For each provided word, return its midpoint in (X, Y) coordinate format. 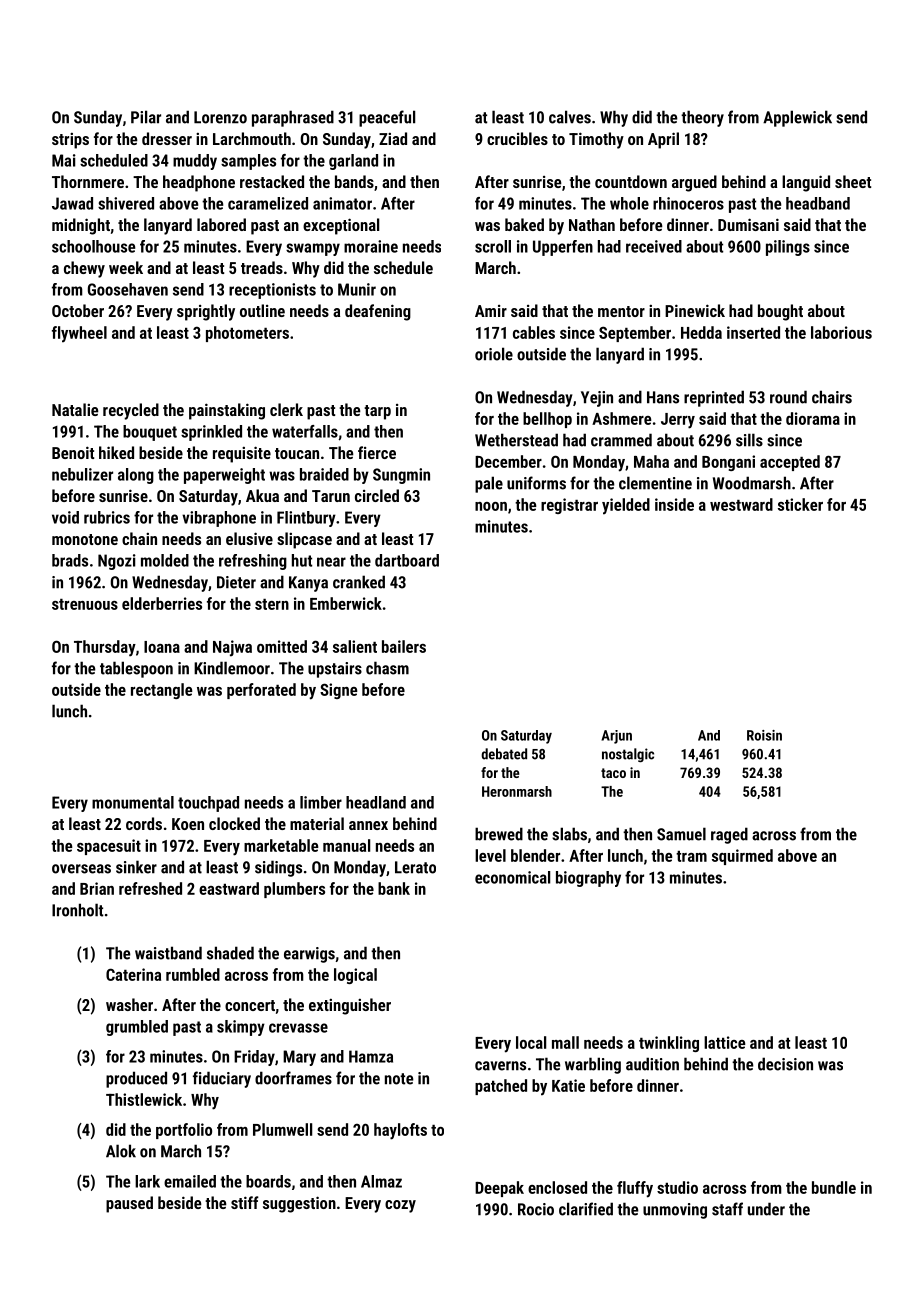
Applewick (797, 118)
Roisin (764, 735)
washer (129, 1004)
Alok (121, 1151)
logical (355, 976)
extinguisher (350, 1006)
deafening (378, 312)
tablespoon (136, 669)
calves (570, 117)
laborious (841, 332)
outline (262, 310)
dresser (167, 138)
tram (691, 856)
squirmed (742, 857)
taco (613, 773)
